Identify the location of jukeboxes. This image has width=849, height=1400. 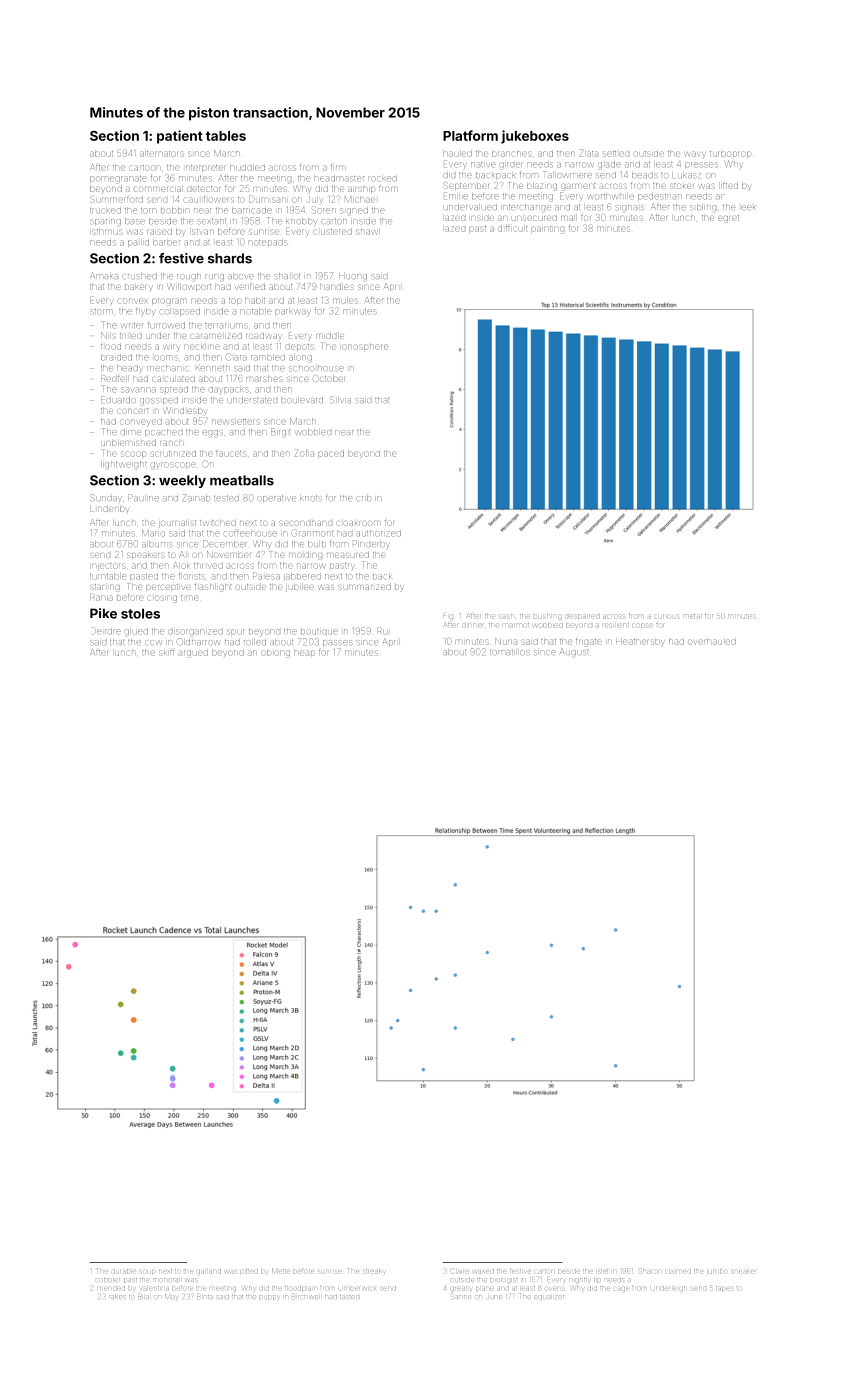
(535, 137).
